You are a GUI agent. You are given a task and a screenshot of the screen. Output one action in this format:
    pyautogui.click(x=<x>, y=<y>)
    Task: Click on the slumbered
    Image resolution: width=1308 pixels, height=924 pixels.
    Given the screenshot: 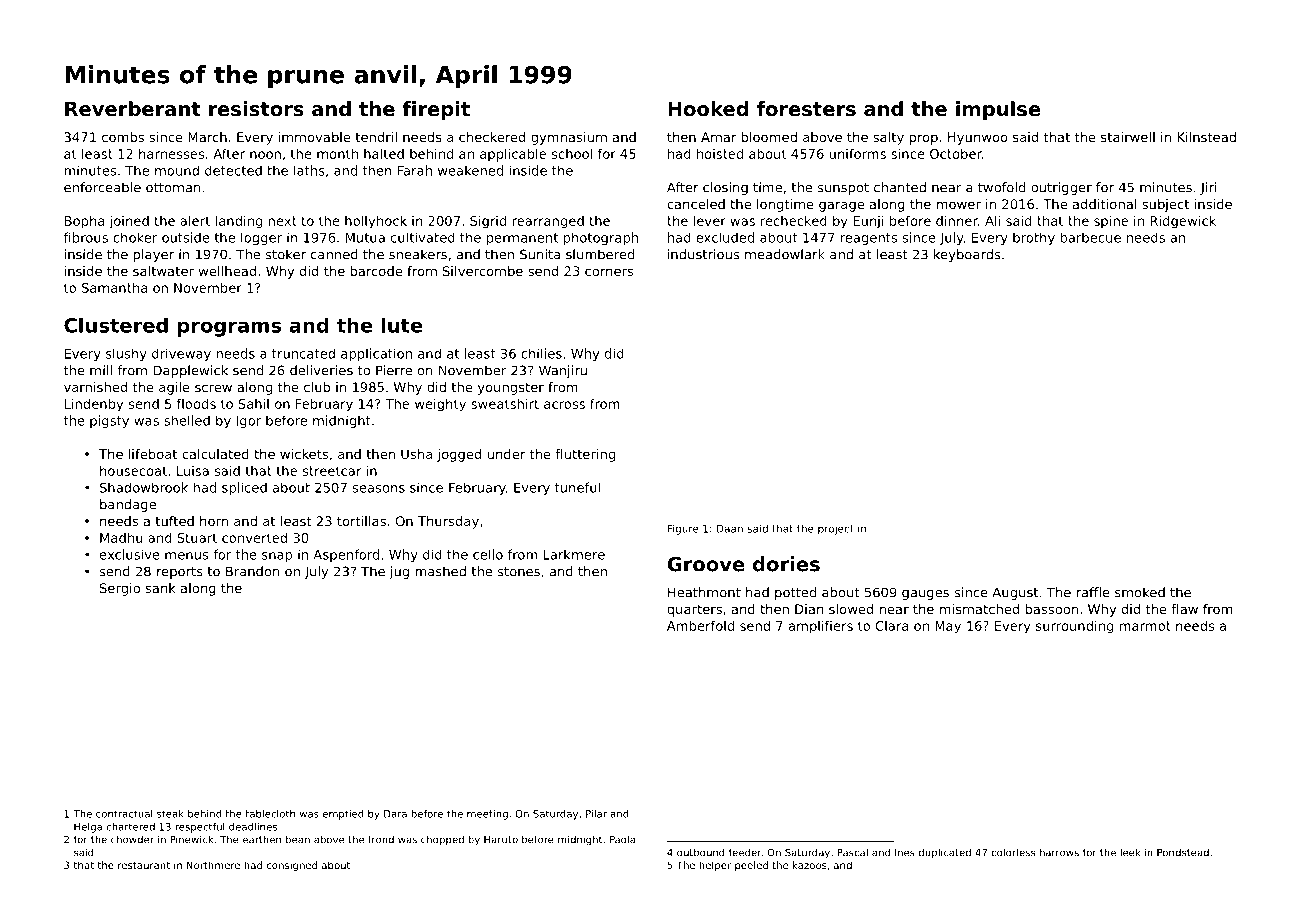 What is the action you would take?
    pyautogui.click(x=600, y=254)
